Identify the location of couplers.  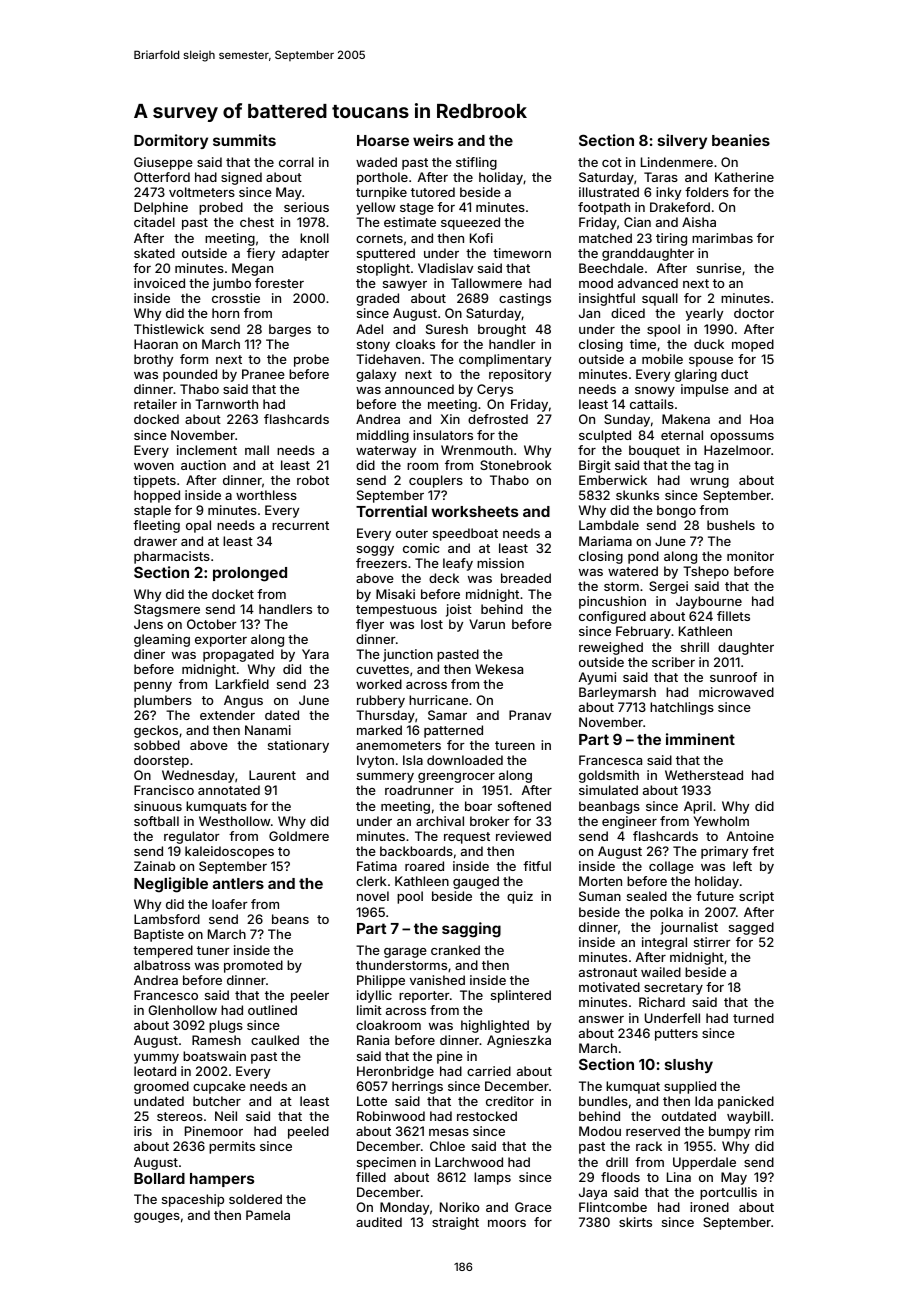
(436, 481).
